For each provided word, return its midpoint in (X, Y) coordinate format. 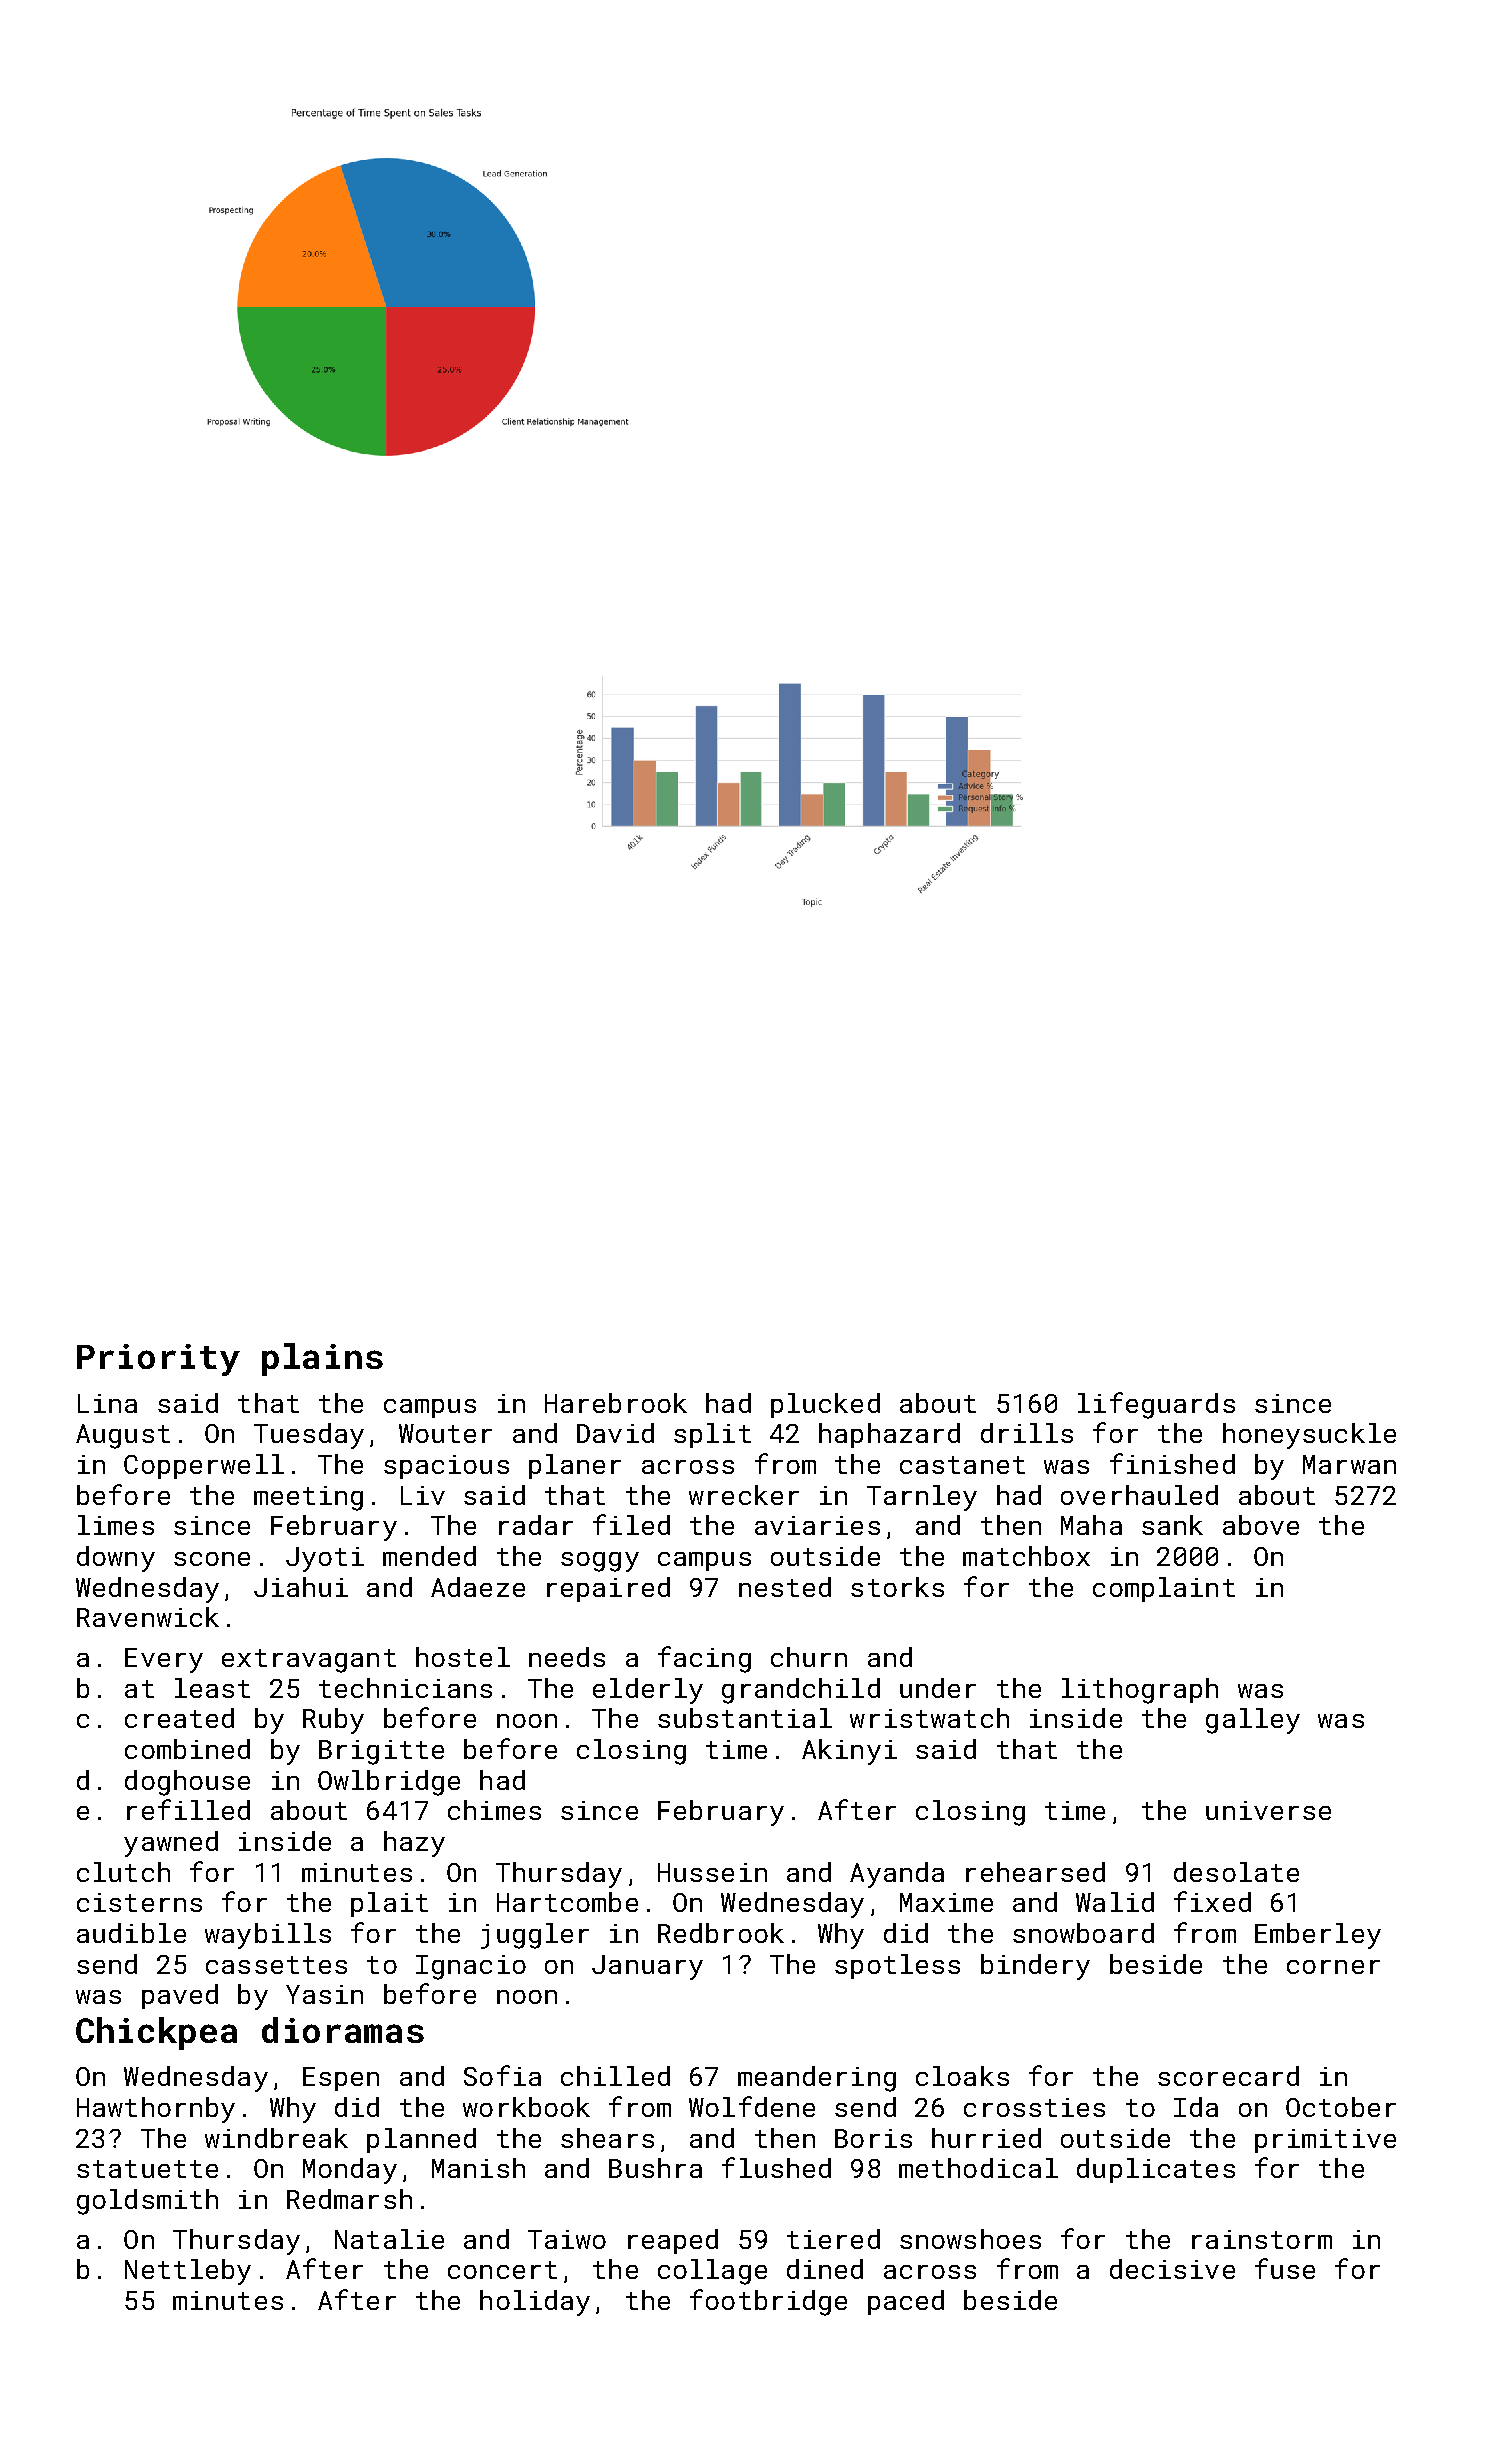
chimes (494, 1810)
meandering (817, 2079)
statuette (147, 2169)
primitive (1325, 2141)
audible (131, 1933)
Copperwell (204, 1466)
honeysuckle (1309, 1436)
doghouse (187, 1783)
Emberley (1318, 1936)
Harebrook (616, 1403)
